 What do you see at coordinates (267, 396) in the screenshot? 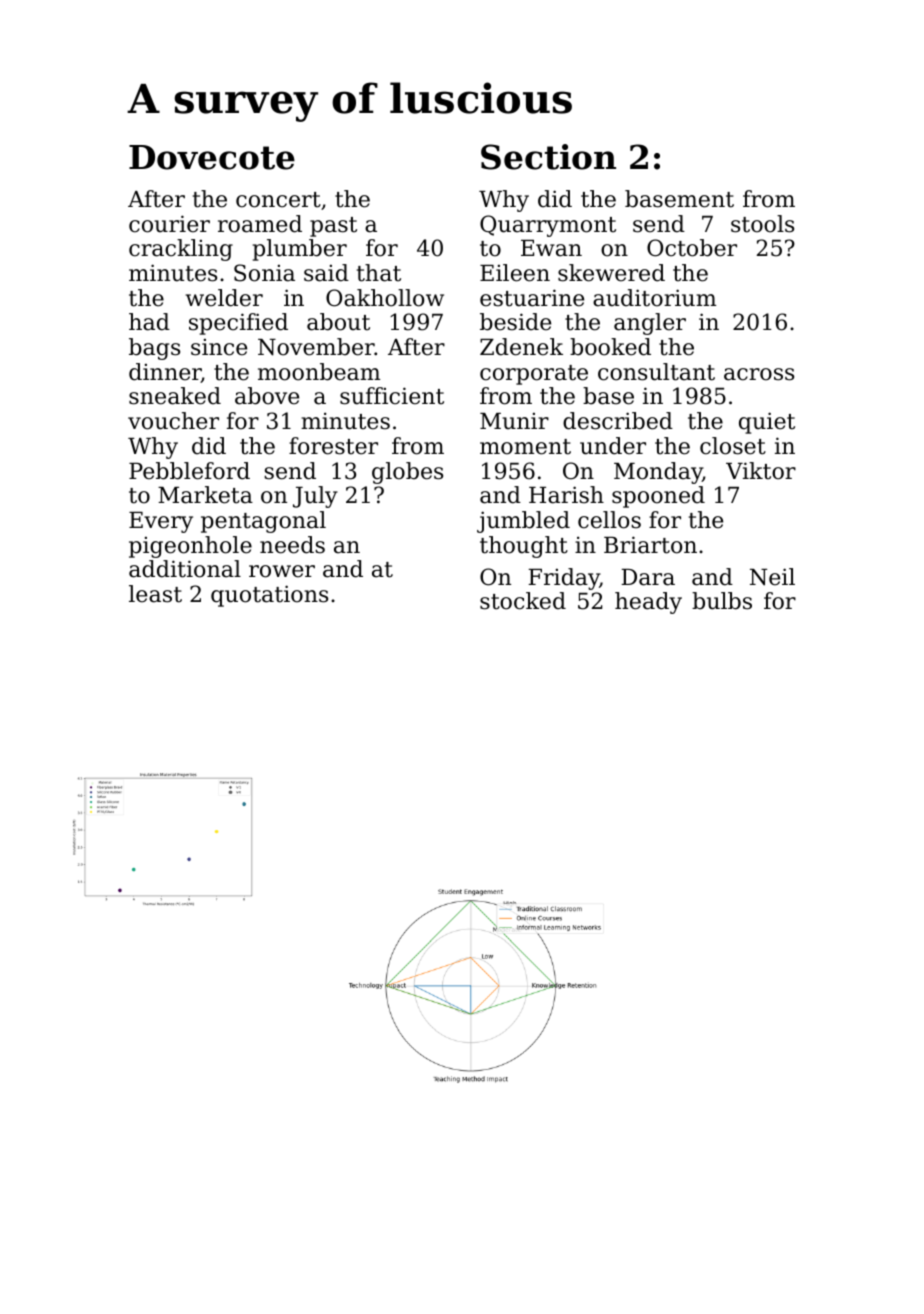
I see `above` at bounding box center [267, 396].
